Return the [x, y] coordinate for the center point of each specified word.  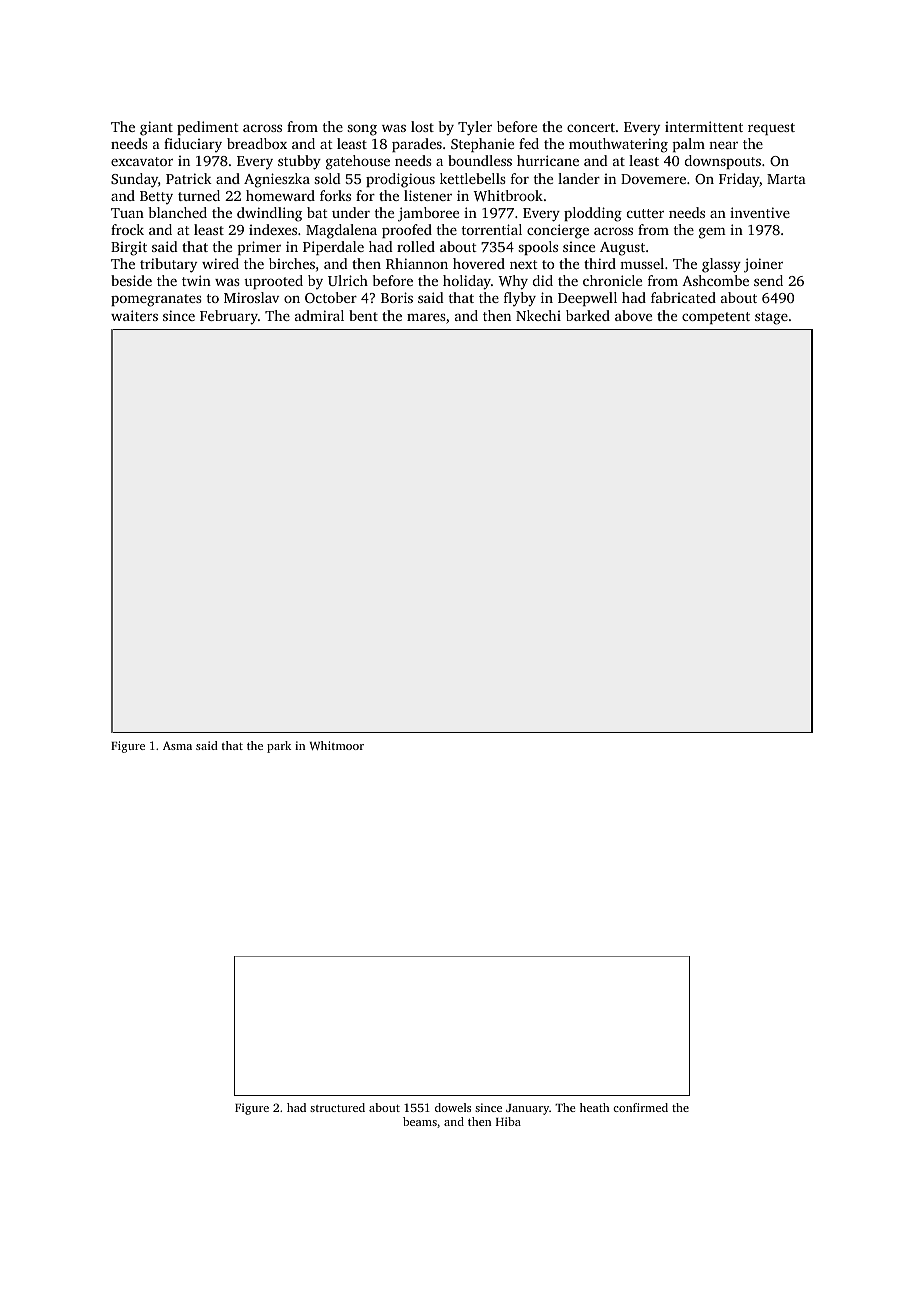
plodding [593, 214]
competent [716, 318]
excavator [142, 161]
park [279, 747]
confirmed [640, 1107]
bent [363, 315]
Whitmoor [337, 745]
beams [420, 1121]
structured [337, 1107]
